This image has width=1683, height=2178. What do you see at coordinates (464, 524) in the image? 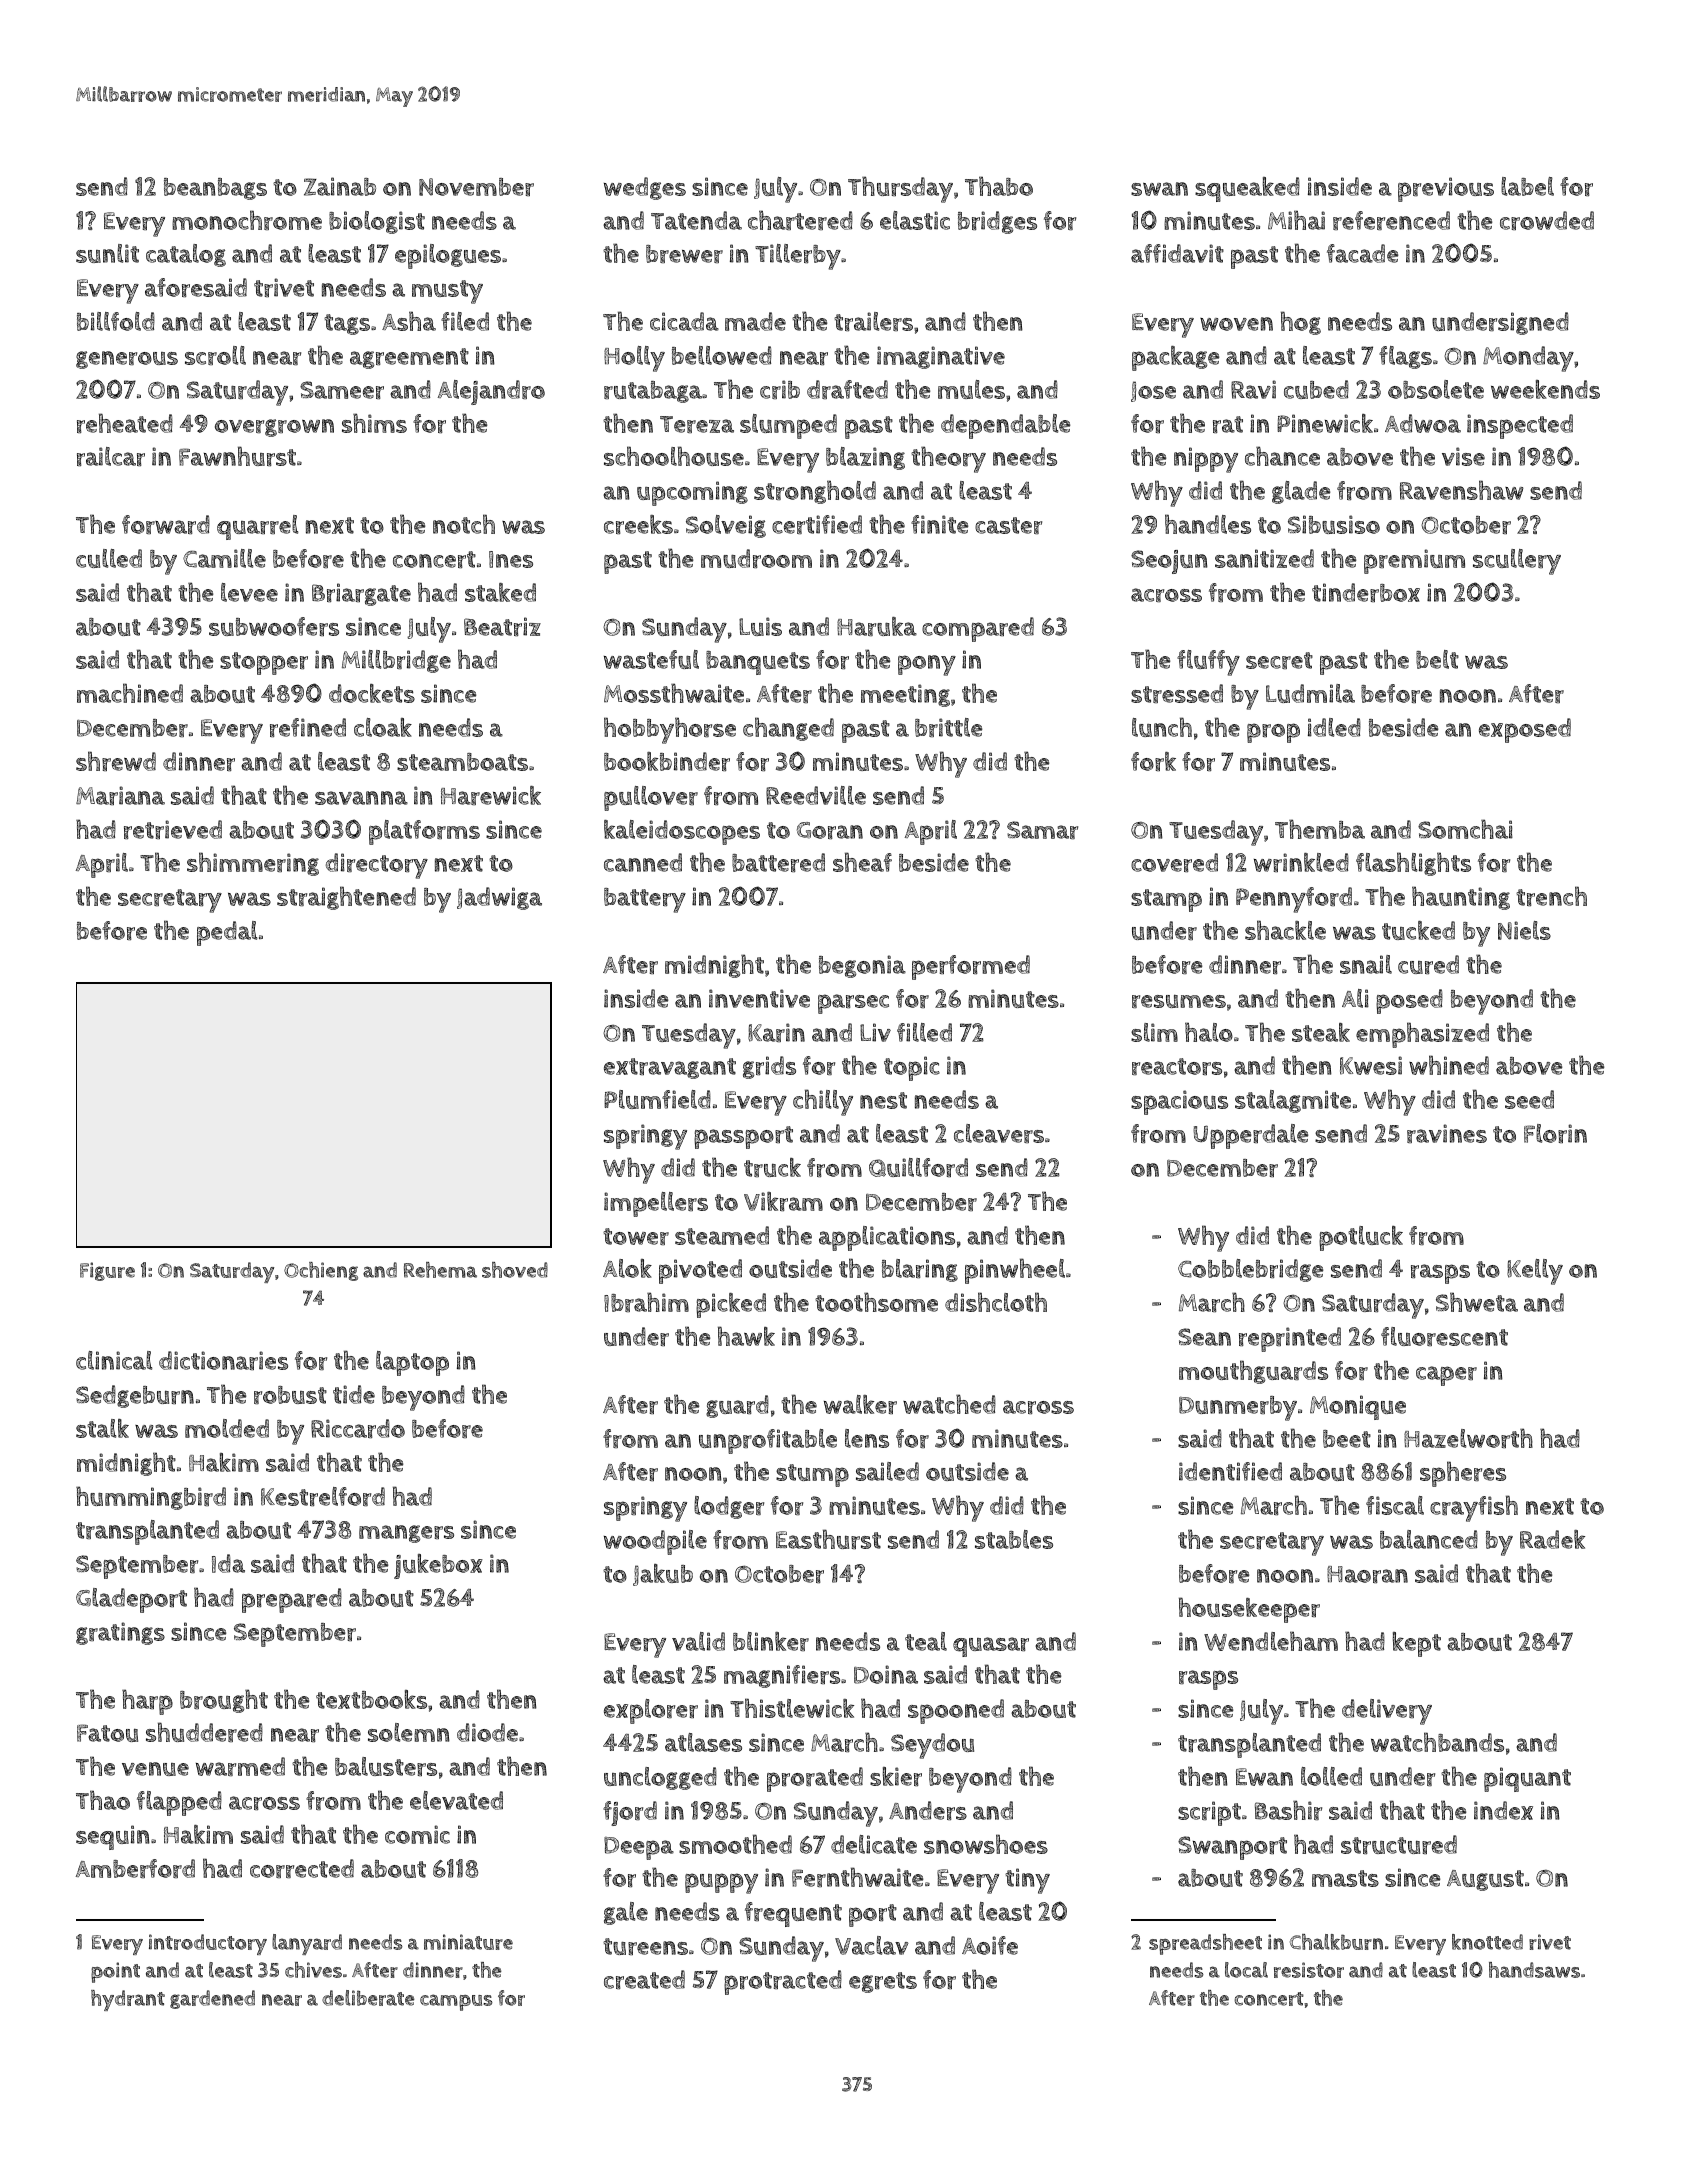
I see `notch` at bounding box center [464, 524].
